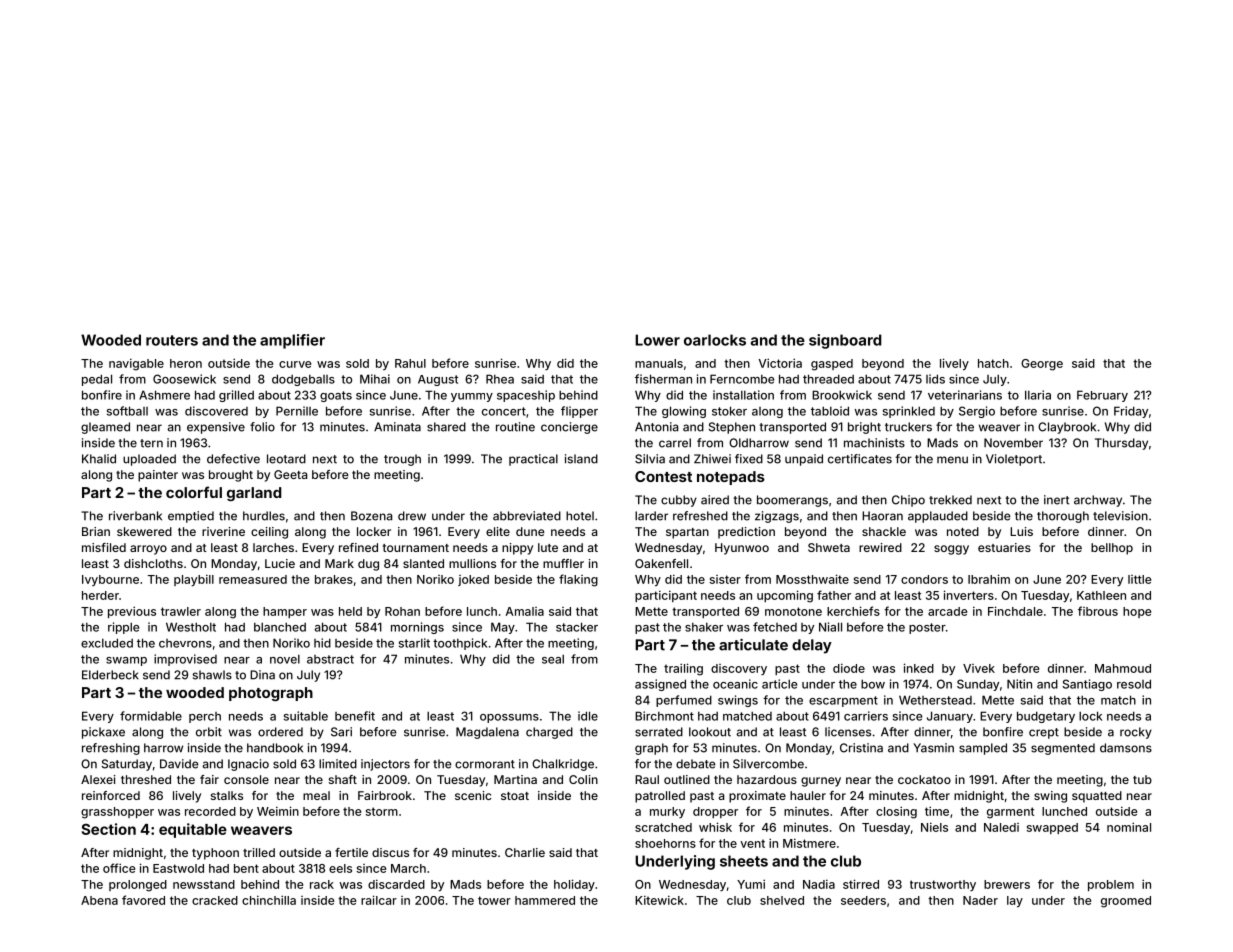 This screenshot has width=1233, height=952. I want to click on signboard, so click(845, 341).
